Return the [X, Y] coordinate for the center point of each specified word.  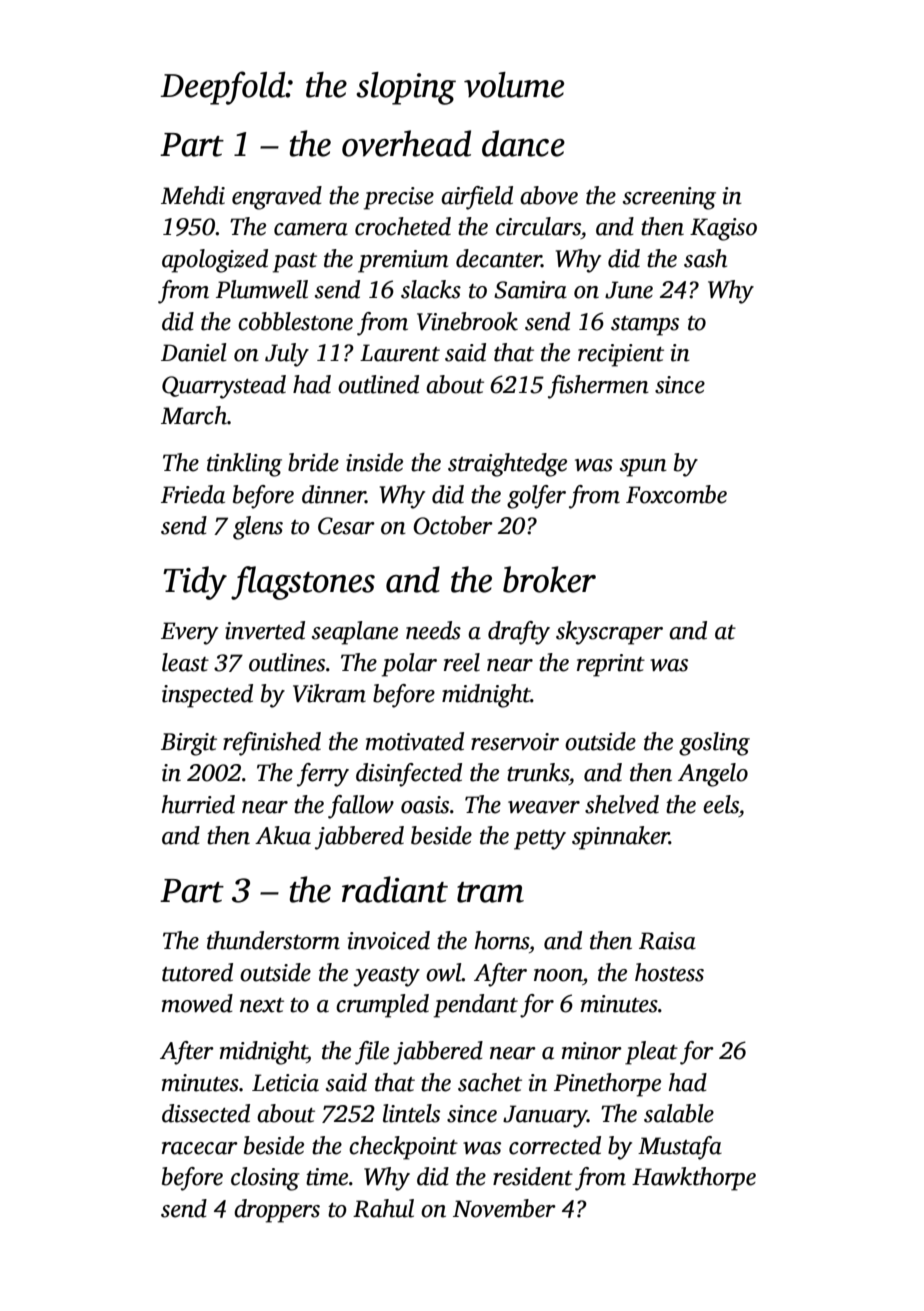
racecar [200, 1148]
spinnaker [620, 838]
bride [313, 462]
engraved [277, 198]
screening [669, 198]
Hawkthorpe [694, 1179]
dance [523, 143]
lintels [411, 1113]
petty [540, 840]
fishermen [598, 387]
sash [705, 258]
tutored [197, 972]
